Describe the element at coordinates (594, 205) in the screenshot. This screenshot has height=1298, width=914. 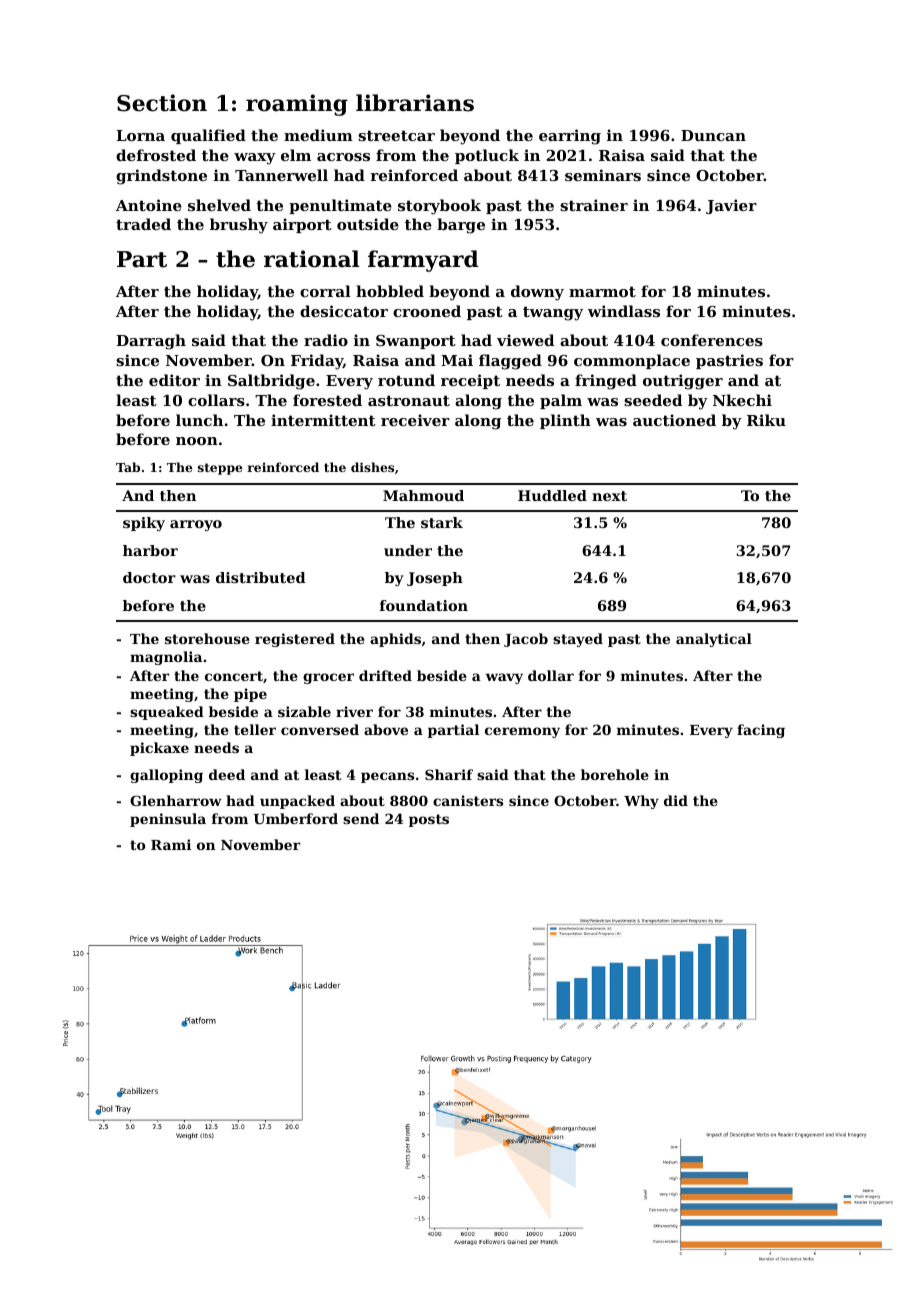
I see `strainer` at that location.
